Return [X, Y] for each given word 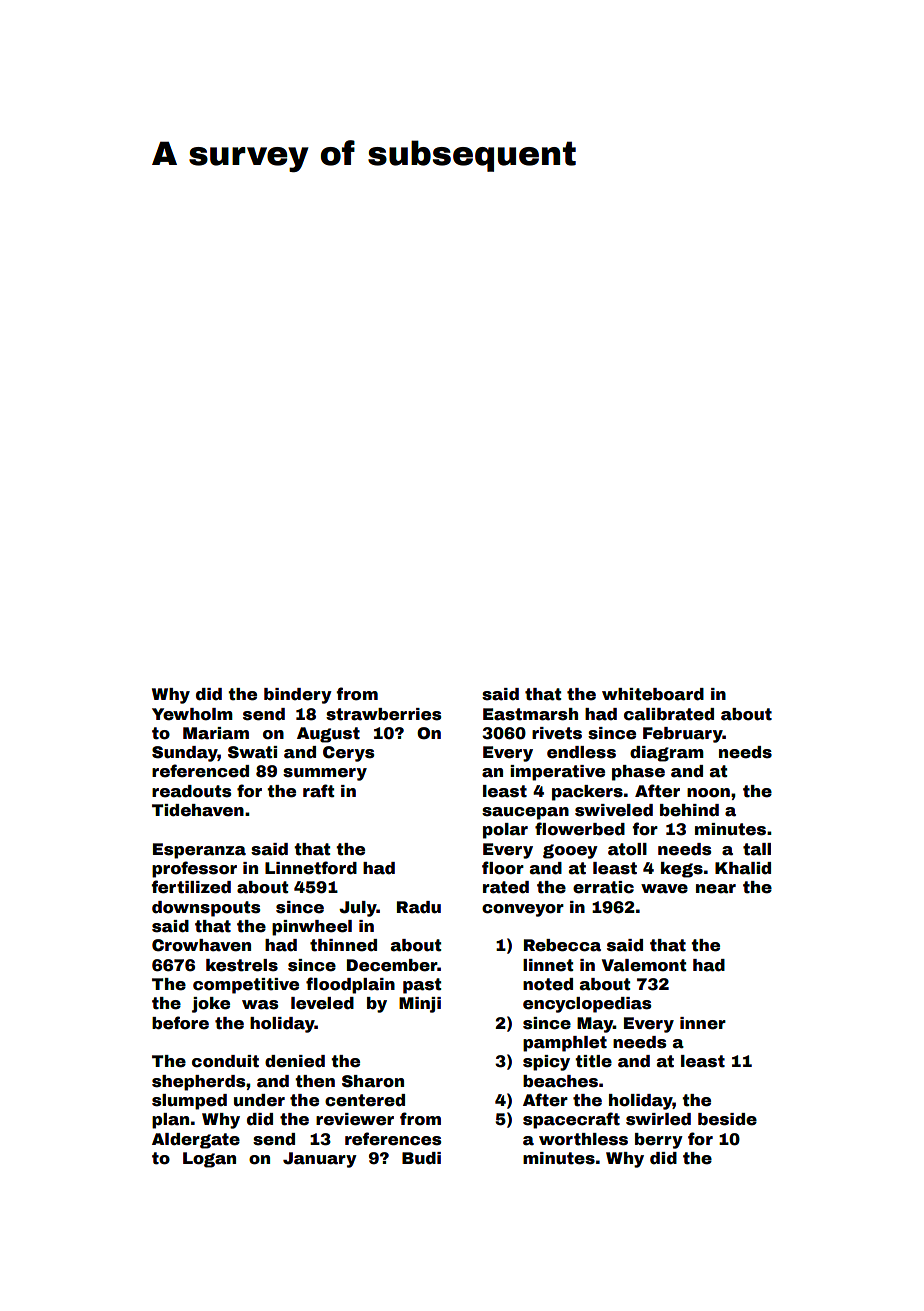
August [328, 735]
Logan [209, 1160]
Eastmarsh [530, 714]
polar [505, 831]
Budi [421, 1158]
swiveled [614, 810]
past [422, 986]
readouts [191, 791]
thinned [343, 945]
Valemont [644, 965]
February [683, 735]
